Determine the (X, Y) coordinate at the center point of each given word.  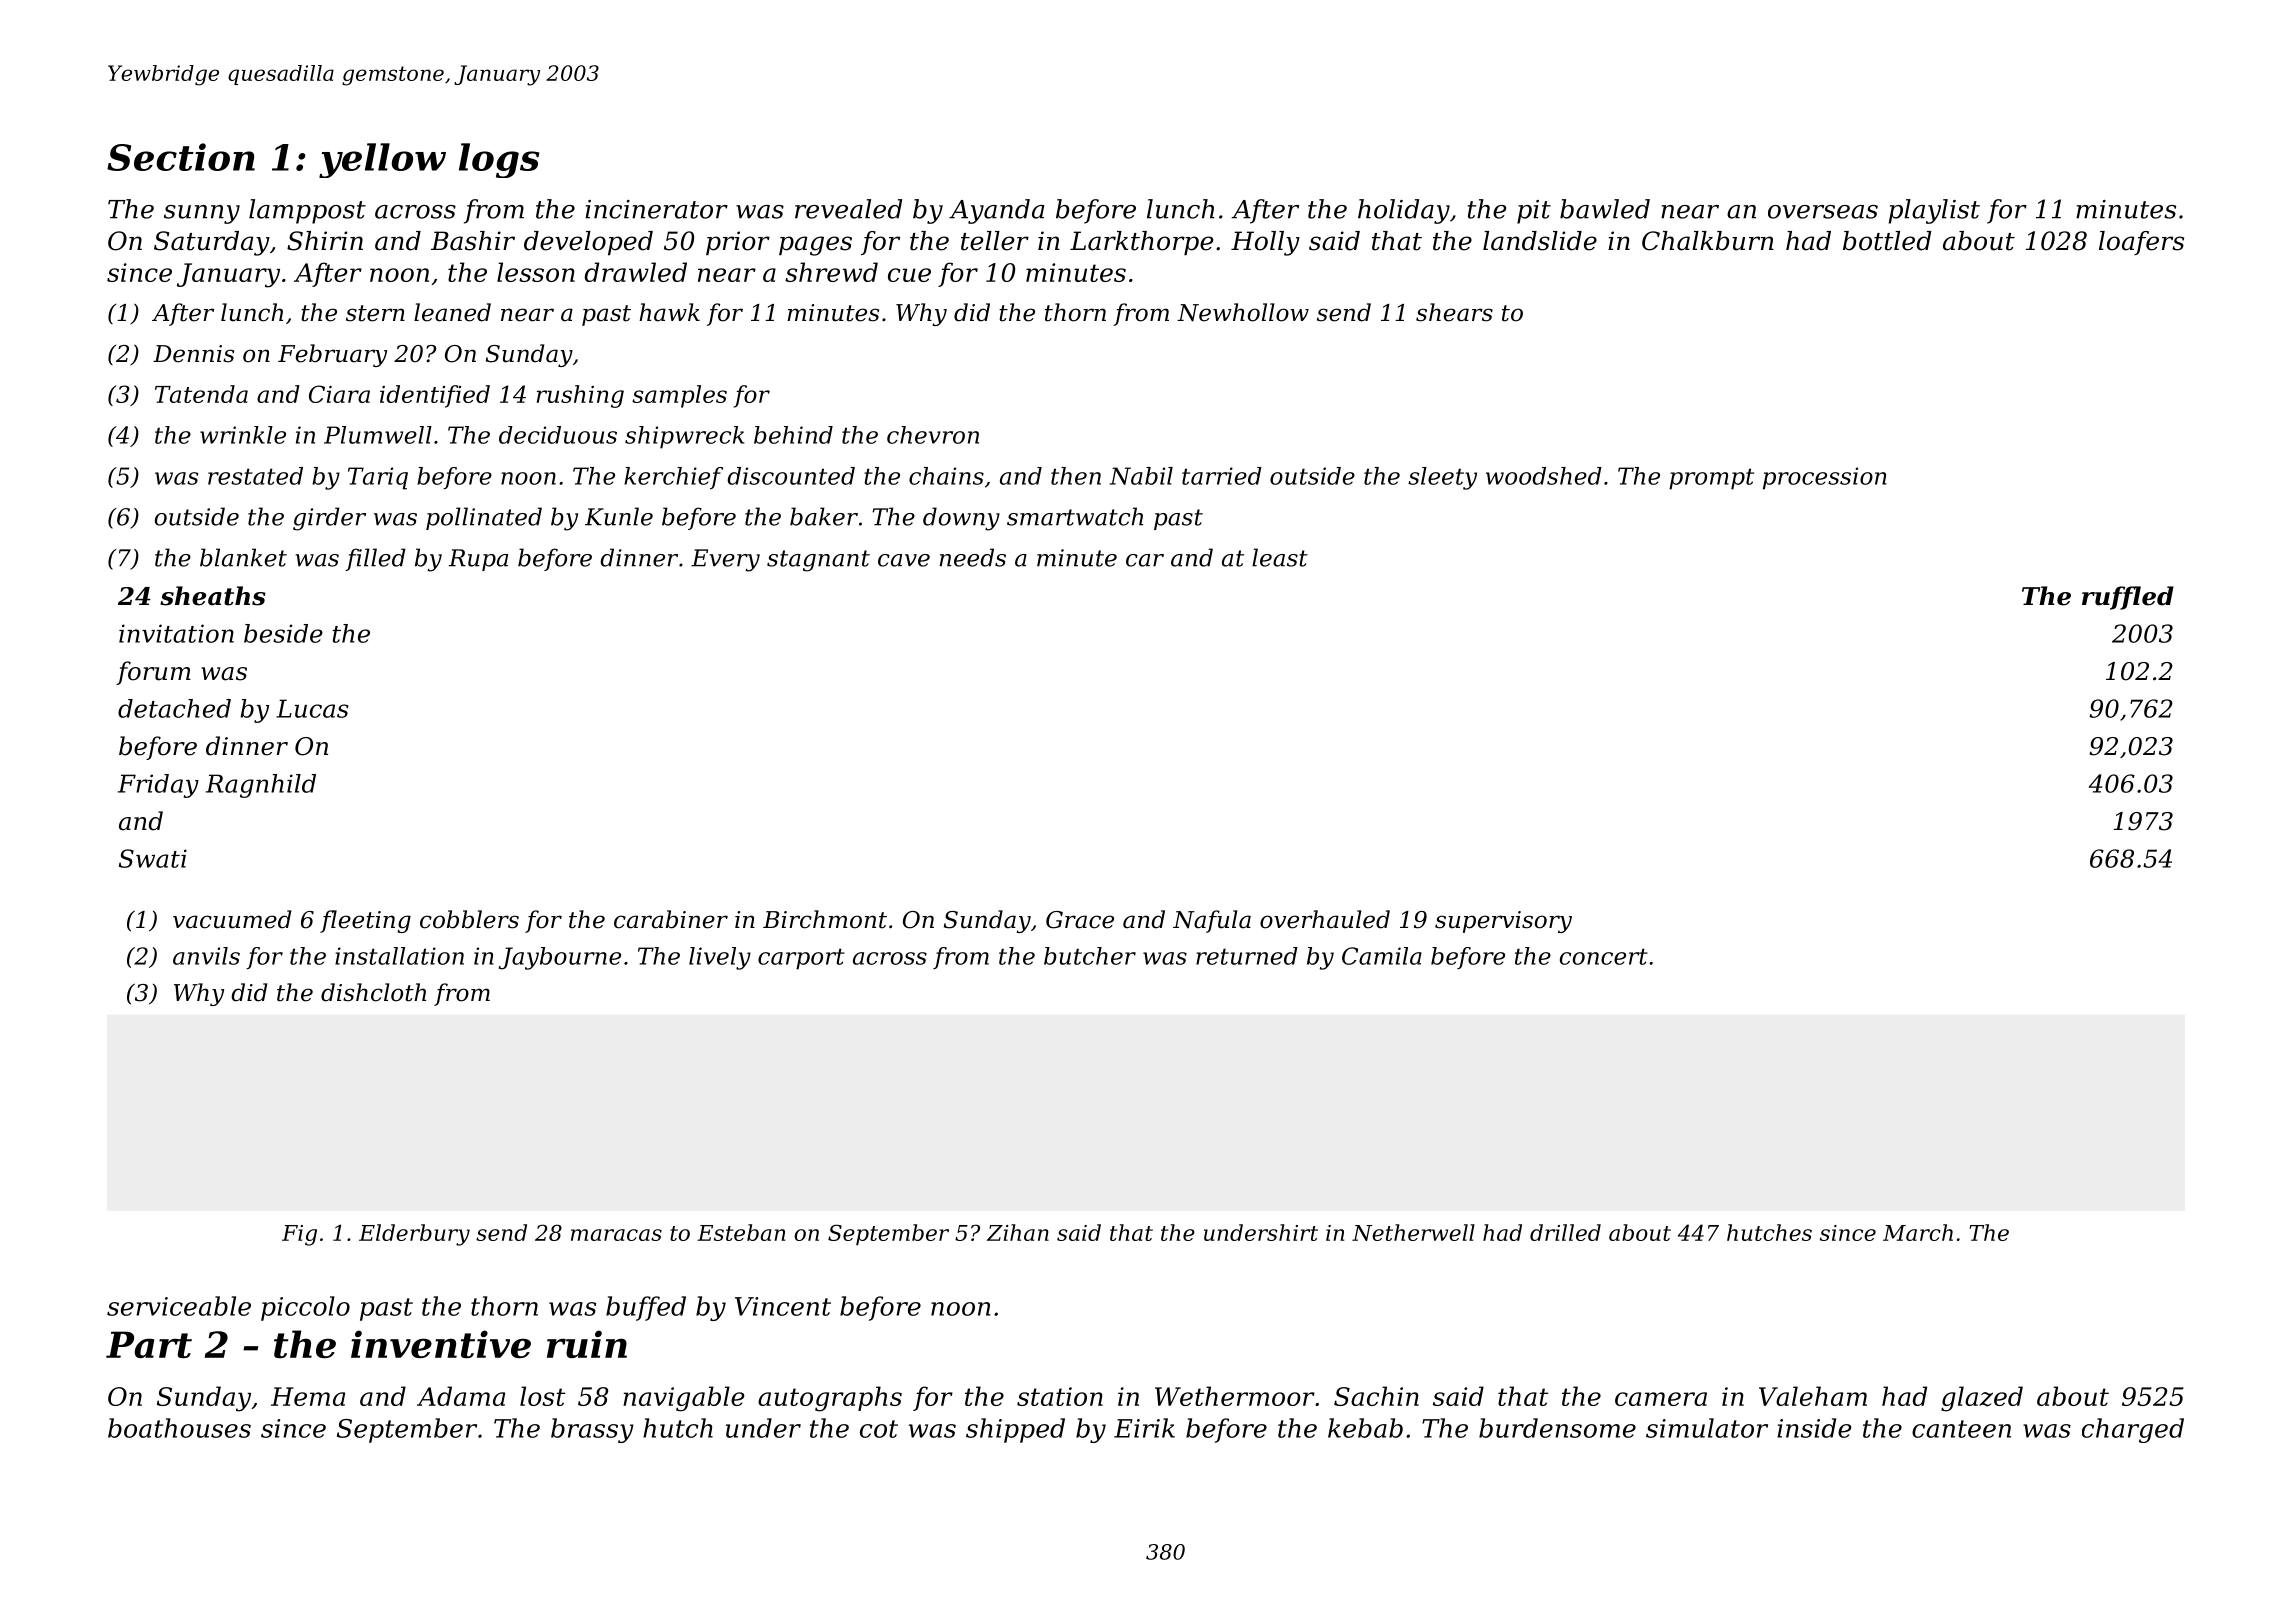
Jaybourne (560, 958)
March (1918, 1232)
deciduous (558, 435)
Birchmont (825, 919)
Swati (153, 858)
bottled (1887, 241)
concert (1604, 956)
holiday (1404, 211)
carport (801, 959)
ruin (587, 1344)
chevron (933, 435)
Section (181, 157)
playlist (1934, 211)
